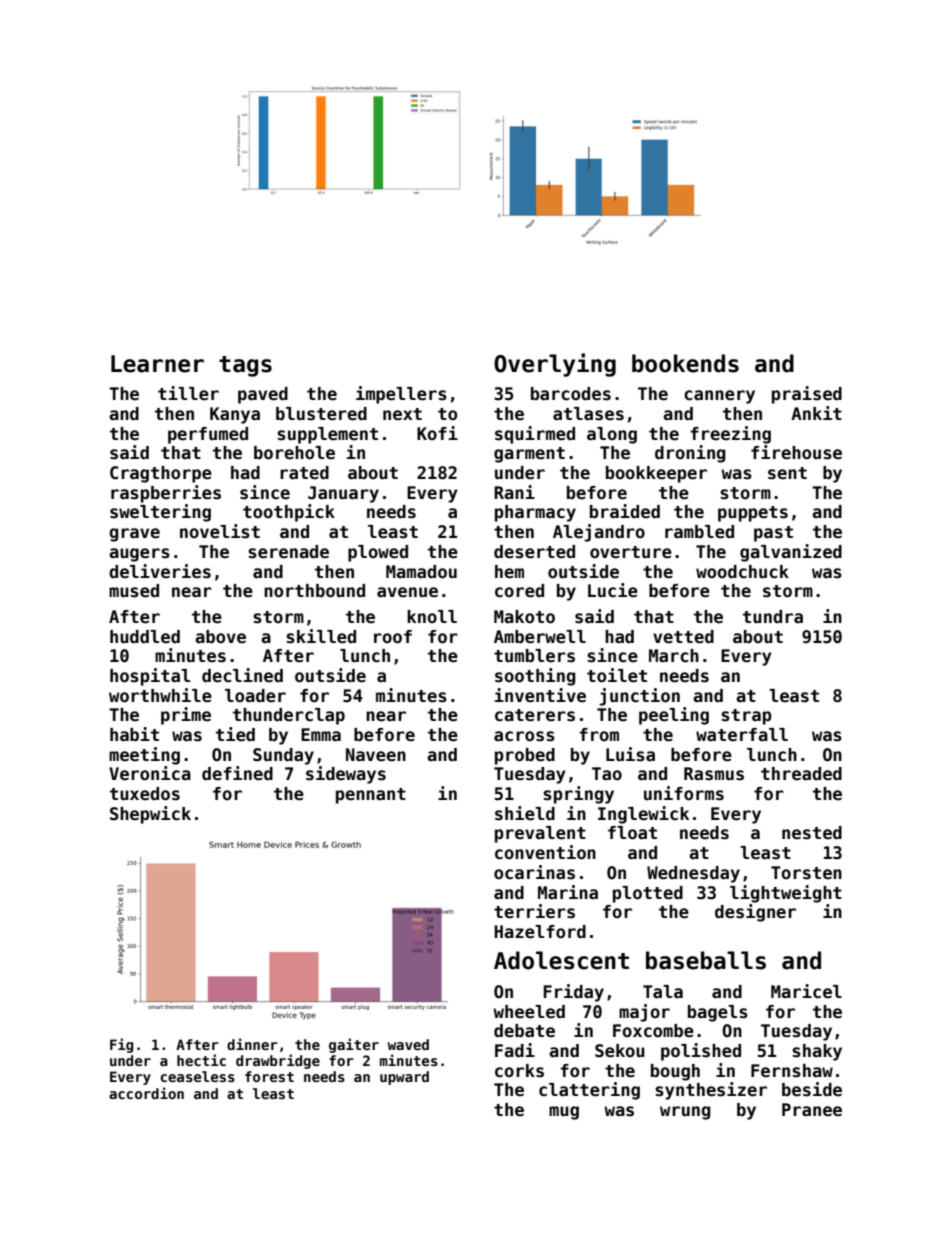 The height and width of the image is (1233, 952). I want to click on nested, so click(812, 833).
